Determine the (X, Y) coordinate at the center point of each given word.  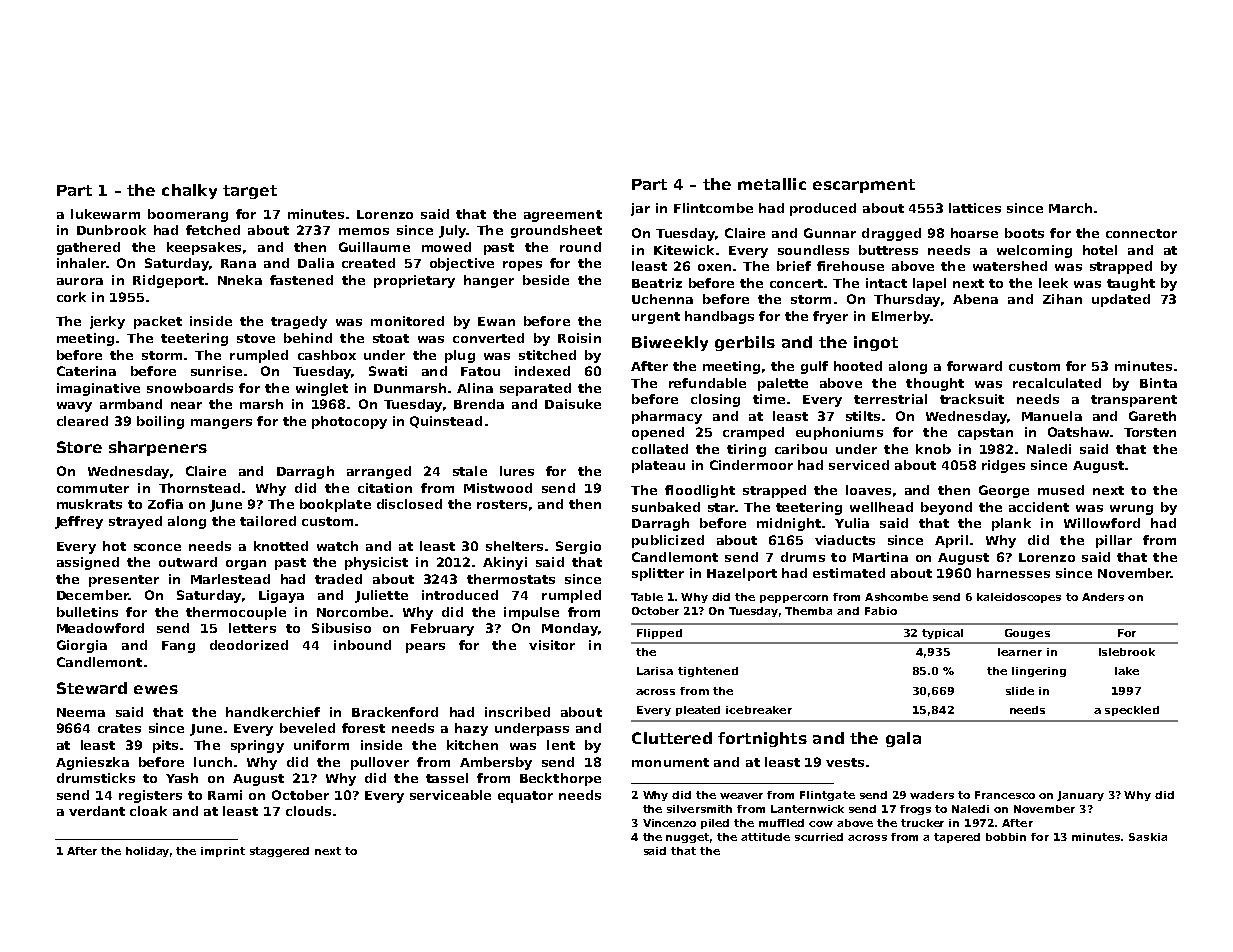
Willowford (1102, 523)
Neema (81, 712)
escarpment (864, 186)
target (250, 192)
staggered (279, 852)
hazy (471, 729)
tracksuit (972, 399)
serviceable (450, 795)
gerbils (745, 343)
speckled (1132, 711)
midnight (789, 524)
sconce (157, 547)
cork (71, 297)
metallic (772, 184)
